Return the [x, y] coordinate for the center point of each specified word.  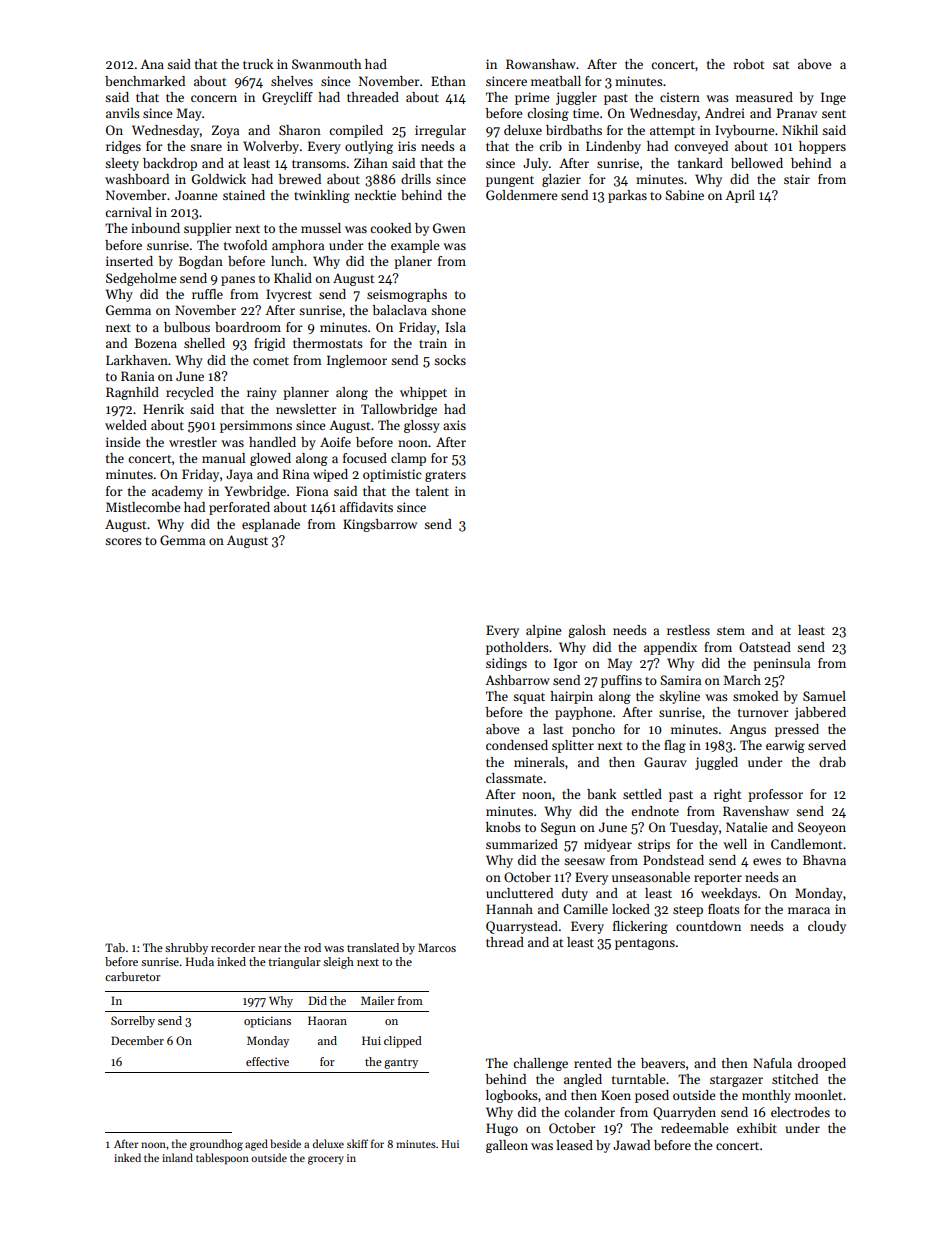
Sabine [684, 195]
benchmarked [145, 81]
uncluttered [519, 893]
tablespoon [222, 1159]
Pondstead [673, 860]
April [740, 196]
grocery [326, 1160]
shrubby [186, 949]
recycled [190, 393]
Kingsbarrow [380, 525]
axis [454, 425]
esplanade [271, 525]
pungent [510, 181]
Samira [680, 680]
